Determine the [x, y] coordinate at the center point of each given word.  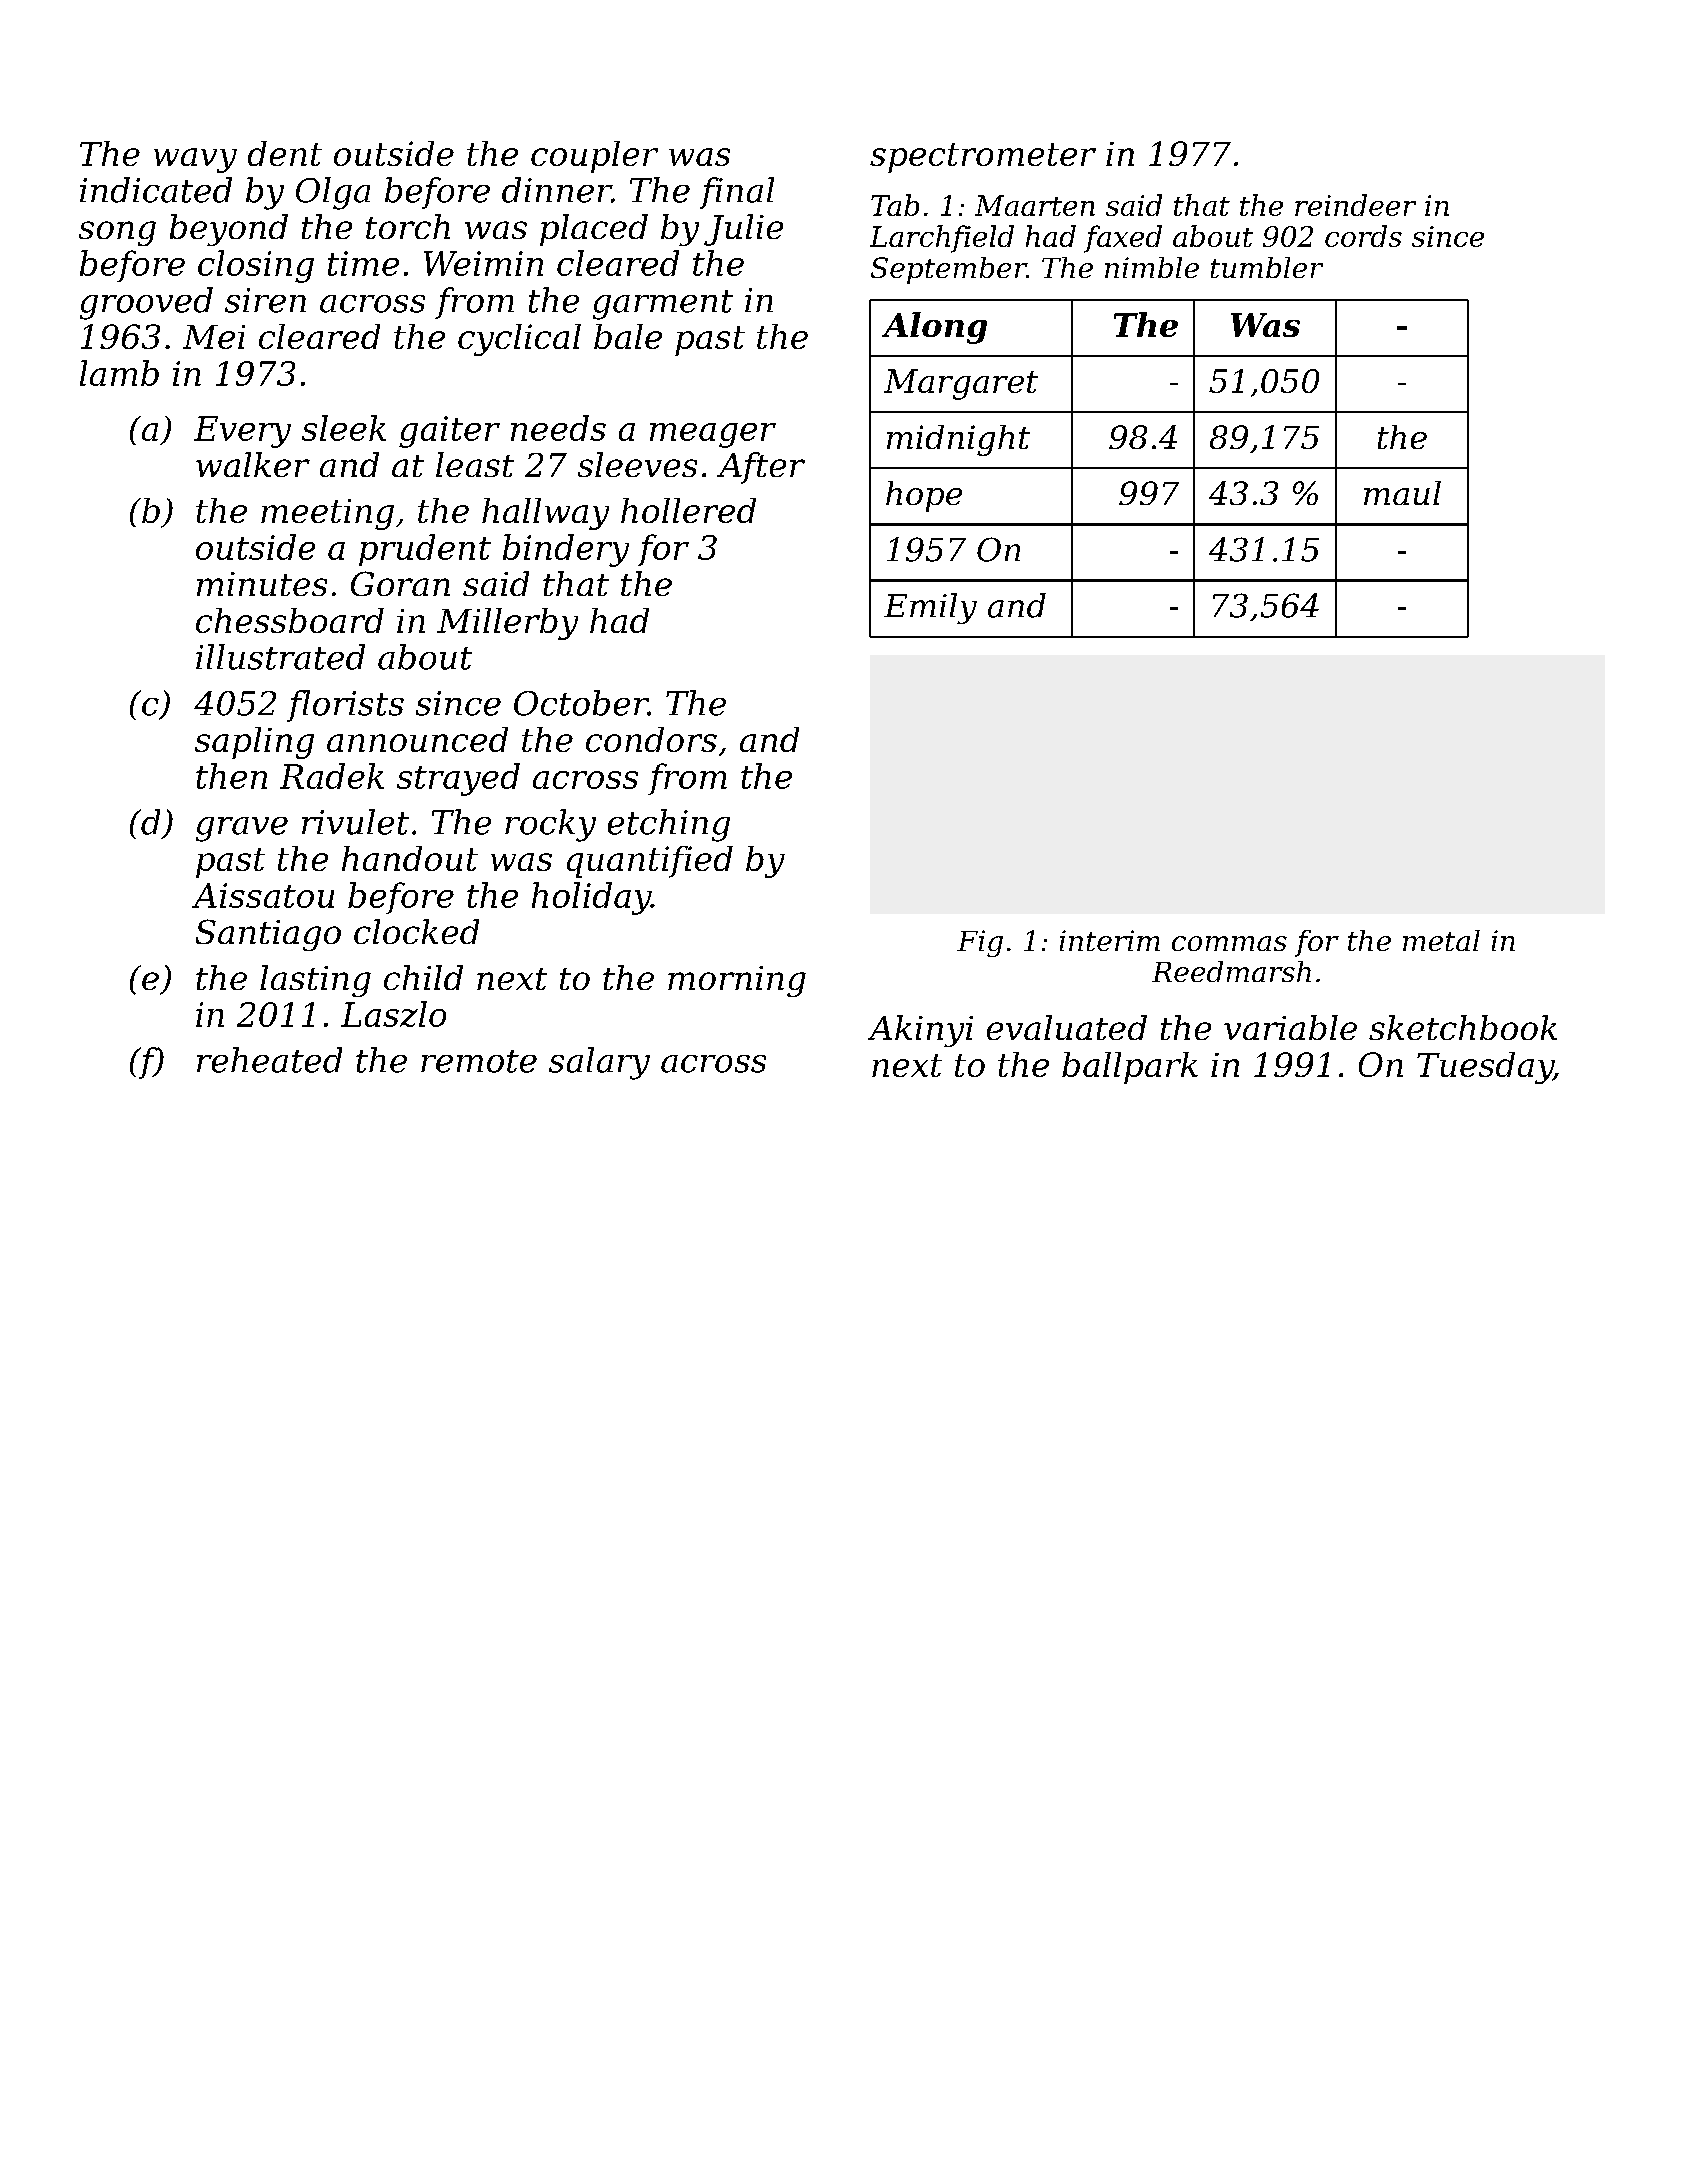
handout [410, 858]
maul [1402, 493]
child [423, 977]
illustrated [280, 657]
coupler [594, 157]
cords [1363, 236]
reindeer [1355, 205]
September [949, 270]
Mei [214, 337]
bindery [566, 550]
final [737, 193]
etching [669, 825]
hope [924, 496]
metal [1441, 940]
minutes [262, 584]
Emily [930, 608]
